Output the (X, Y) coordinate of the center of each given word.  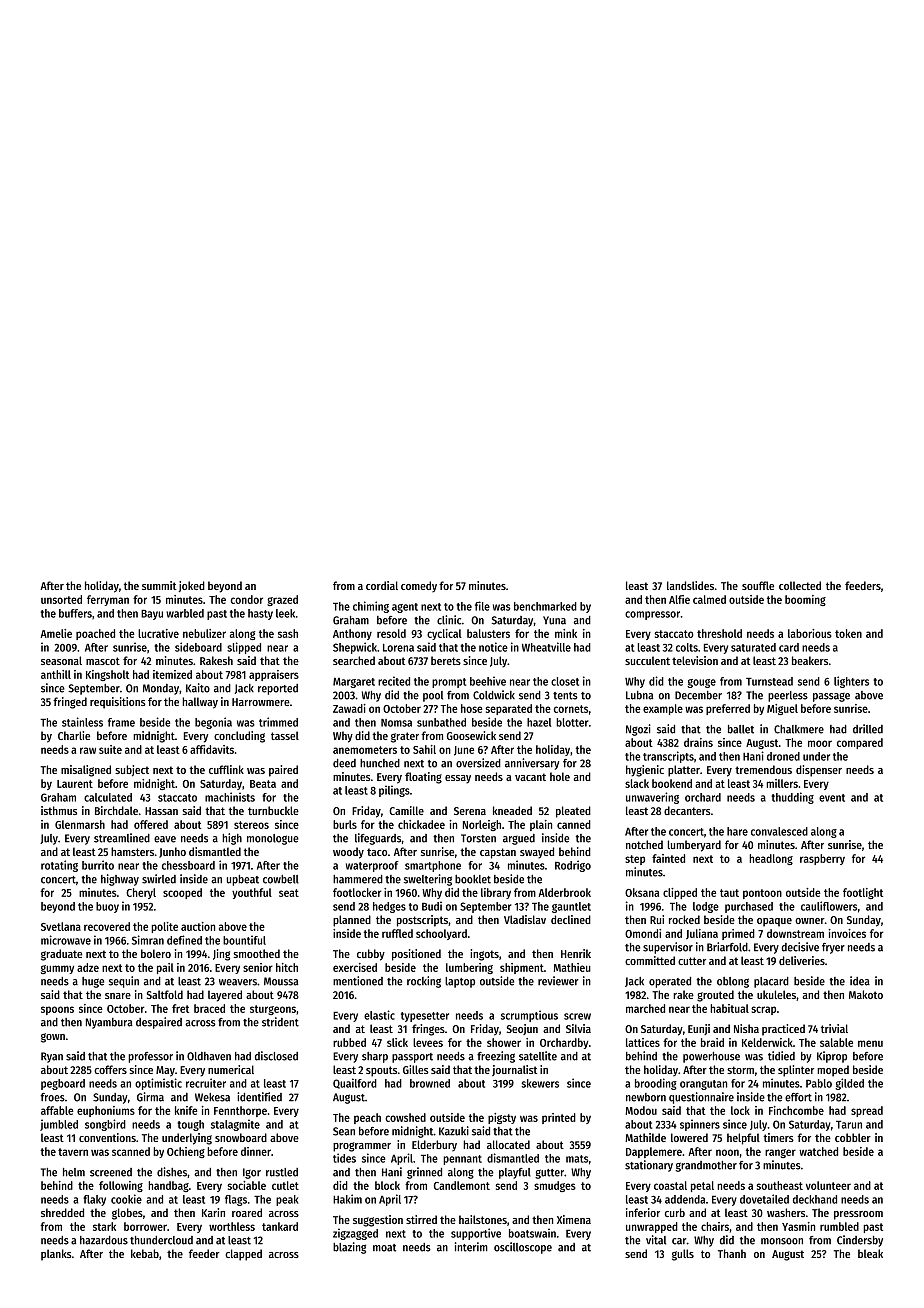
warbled (185, 613)
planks (56, 1255)
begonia (213, 723)
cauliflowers (829, 906)
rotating (59, 866)
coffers (110, 1069)
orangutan (703, 1085)
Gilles (416, 1069)
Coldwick (494, 695)
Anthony (352, 634)
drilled (868, 729)
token (848, 633)
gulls (683, 1255)
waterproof (372, 866)
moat (384, 1248)
